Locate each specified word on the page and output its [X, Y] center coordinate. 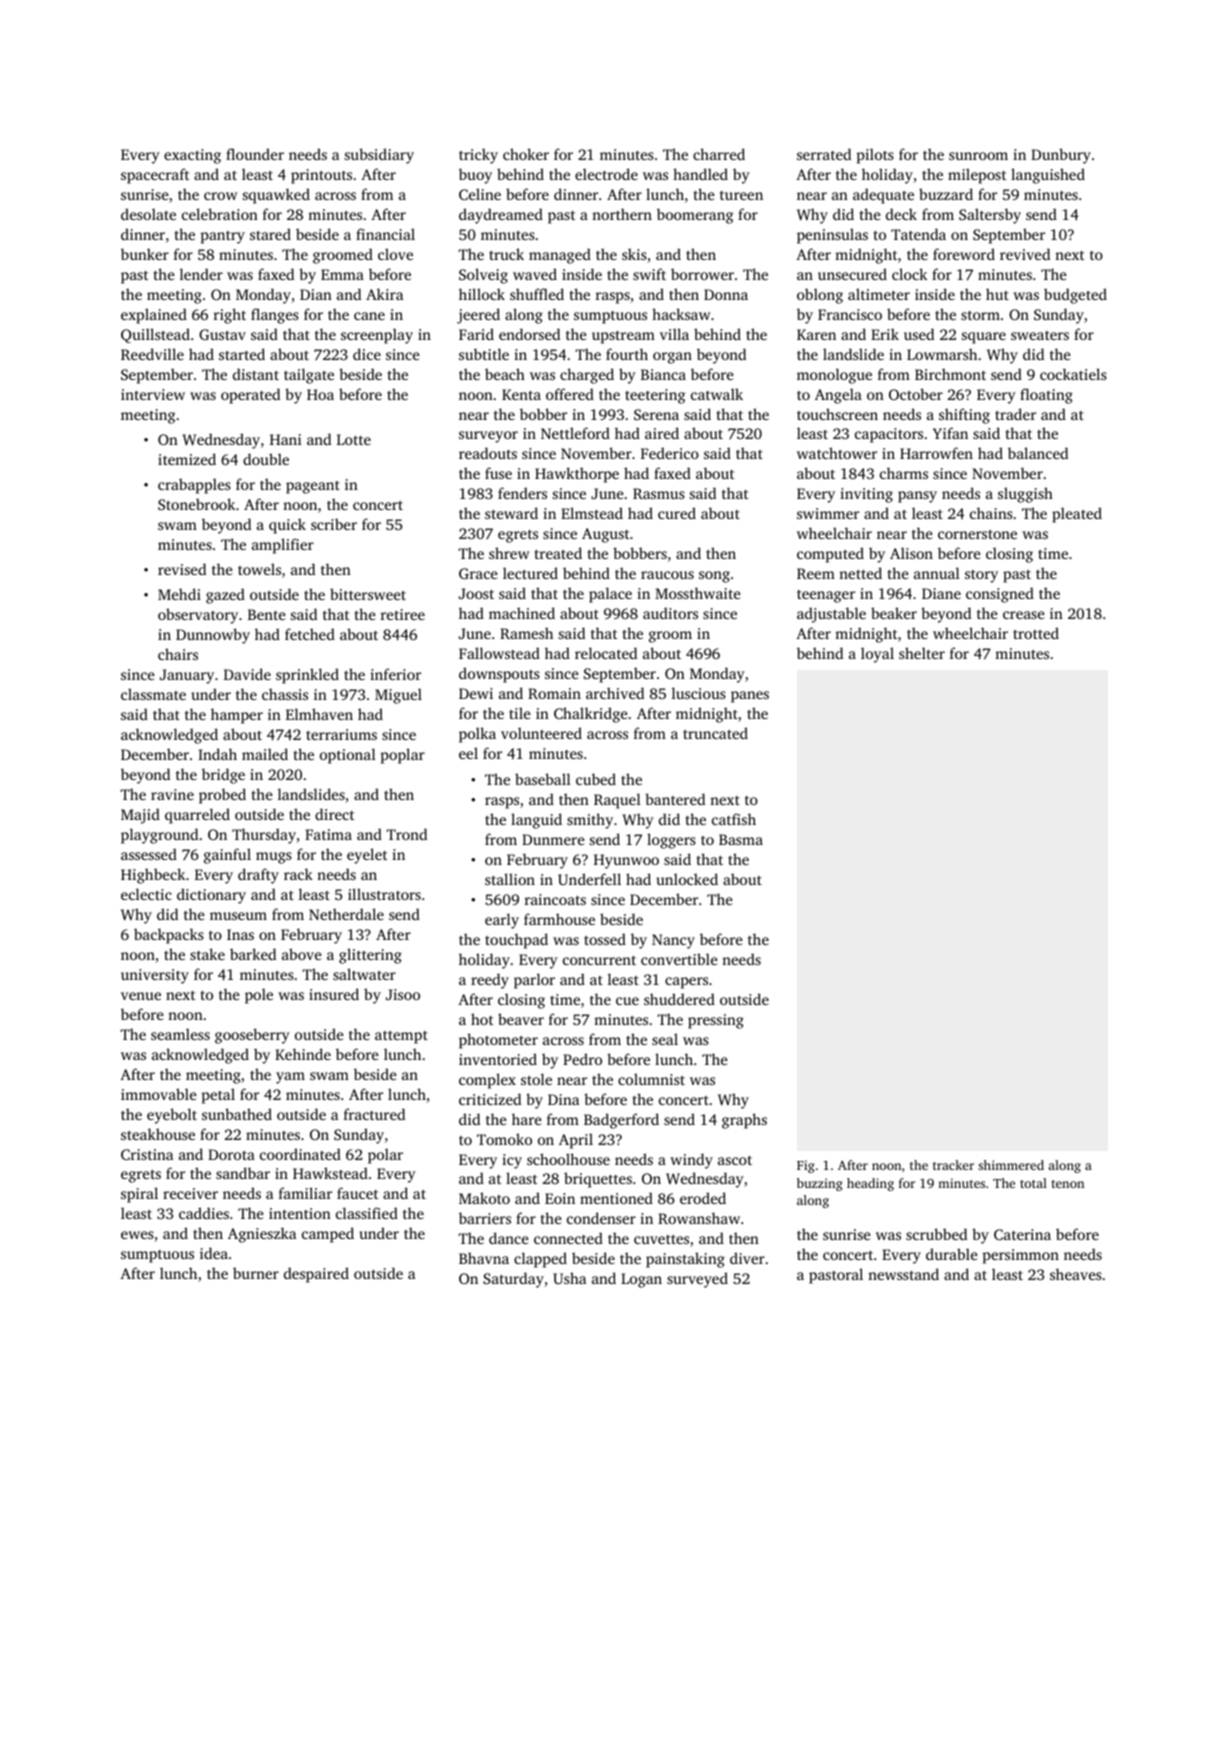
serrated [824, 154]
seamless [180, 1034]
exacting [192, 156]
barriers [485, 1218]
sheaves [1076, 1274]
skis [634, 254]
